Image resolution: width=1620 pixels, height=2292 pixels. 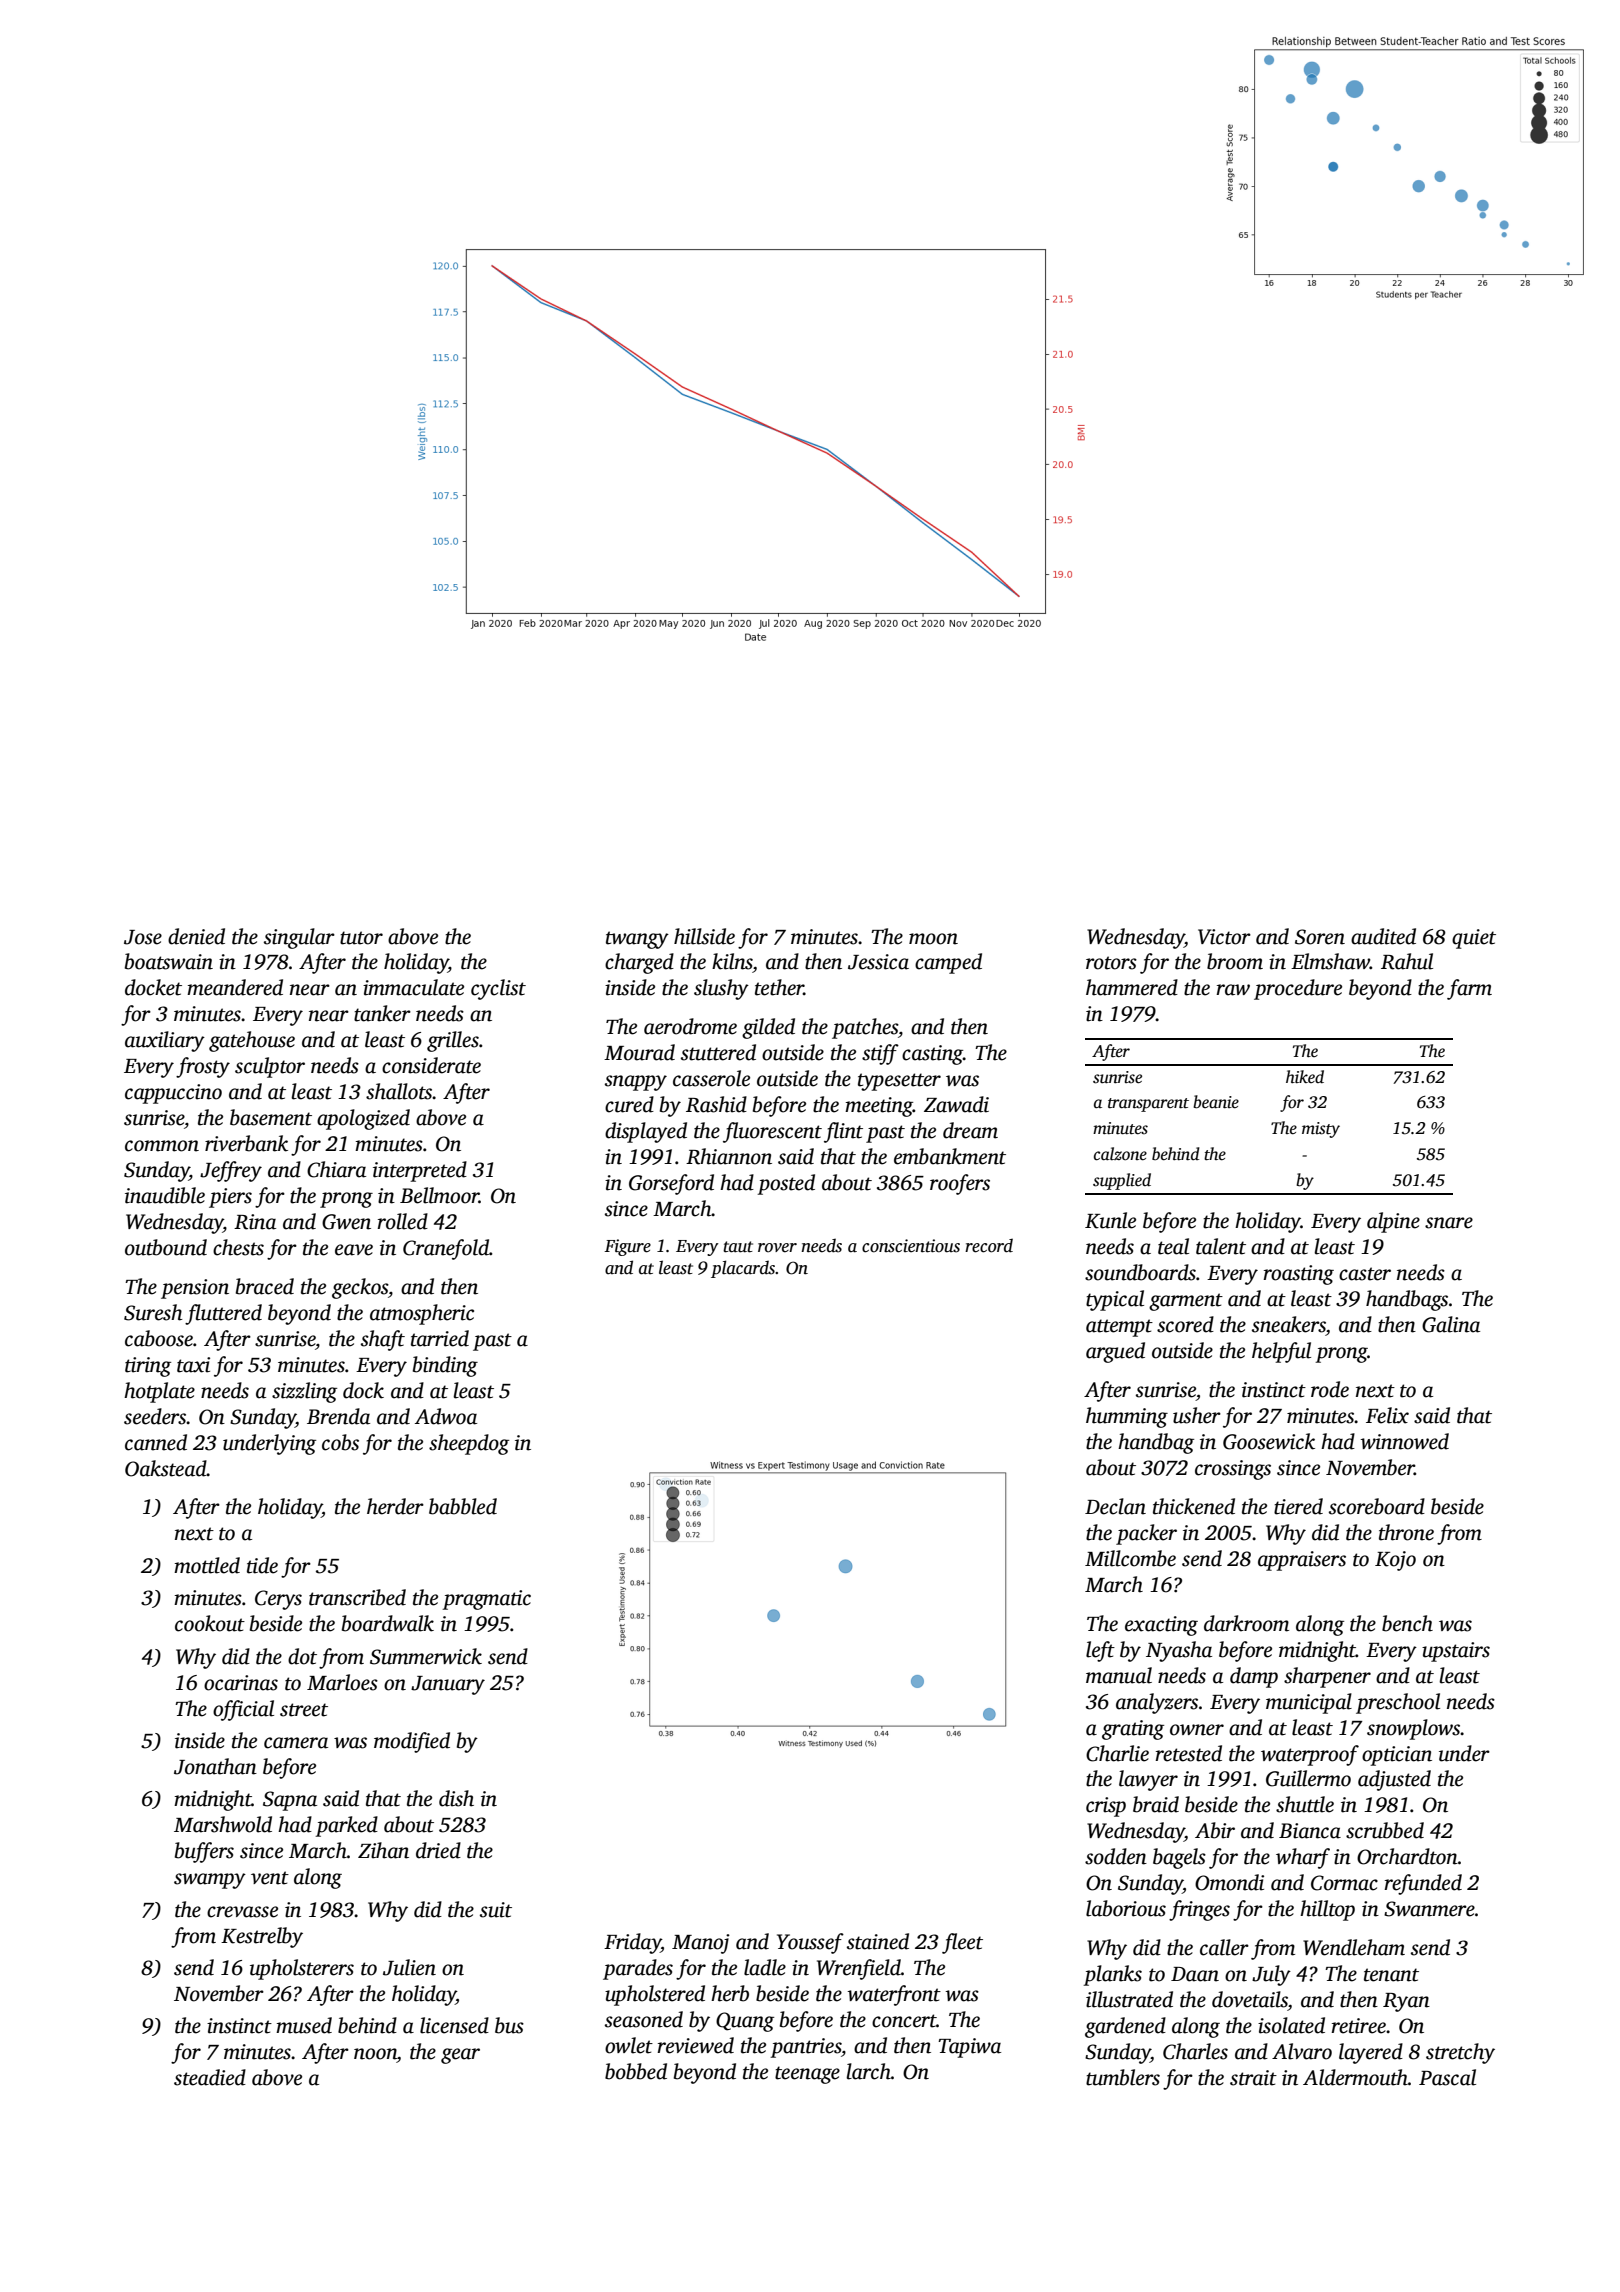 What do you see at coordinates (1130, 1558) in the screenshot?
I see `Millcombe` at bounding box center [1130, 1558].
